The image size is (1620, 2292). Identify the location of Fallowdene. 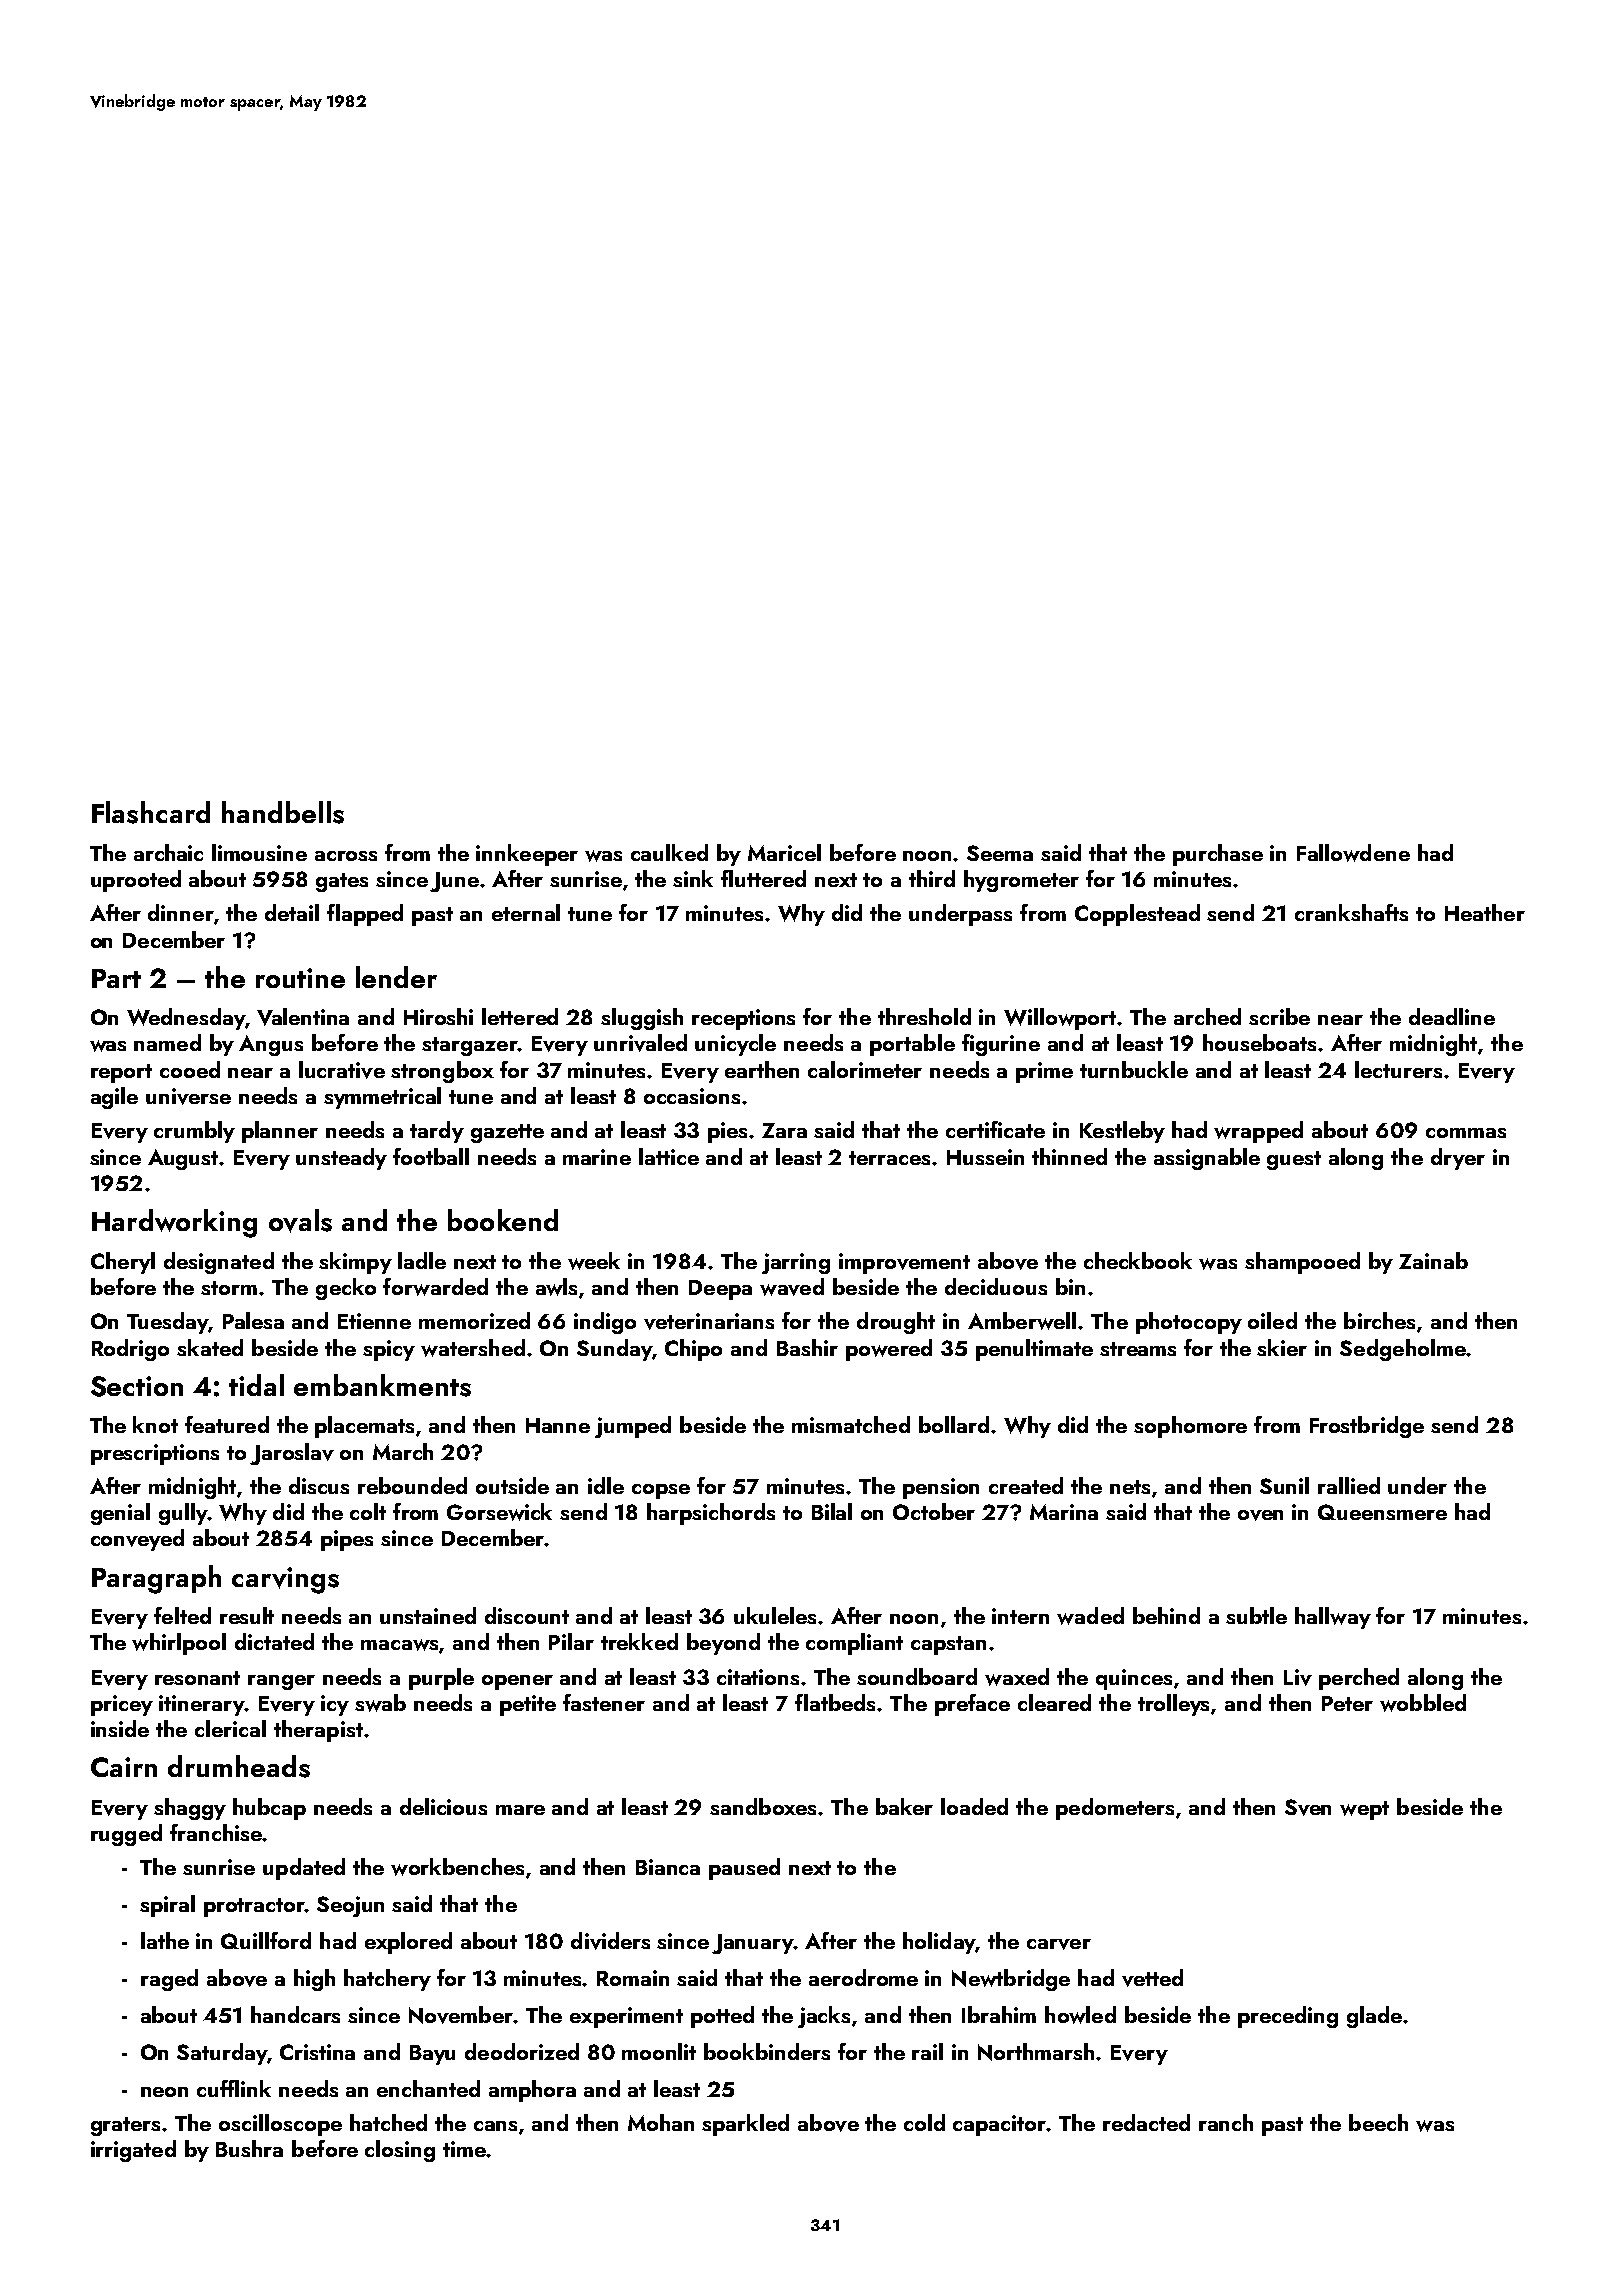
(1353, 853).
